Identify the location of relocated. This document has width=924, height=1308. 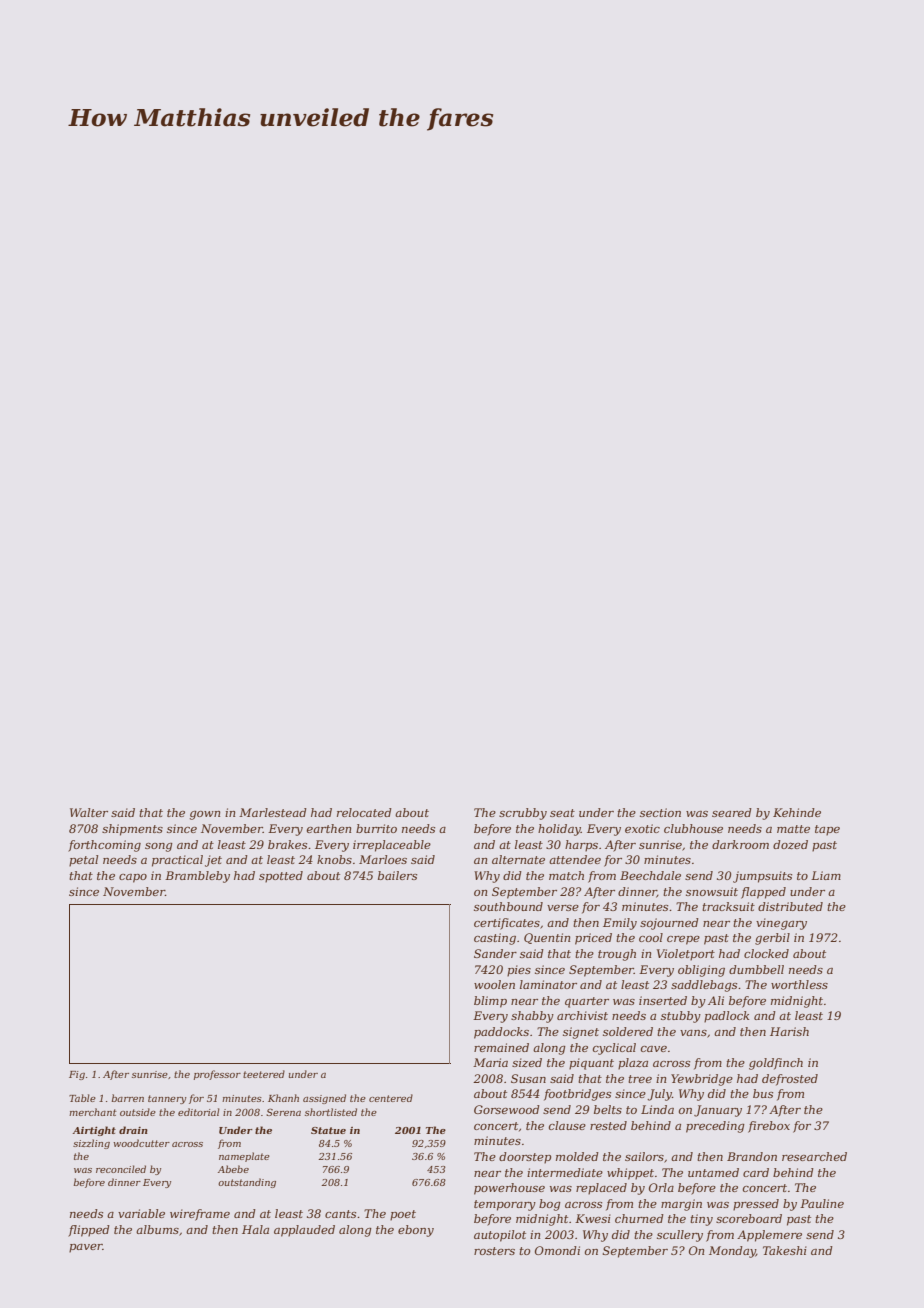
(364, 812).
